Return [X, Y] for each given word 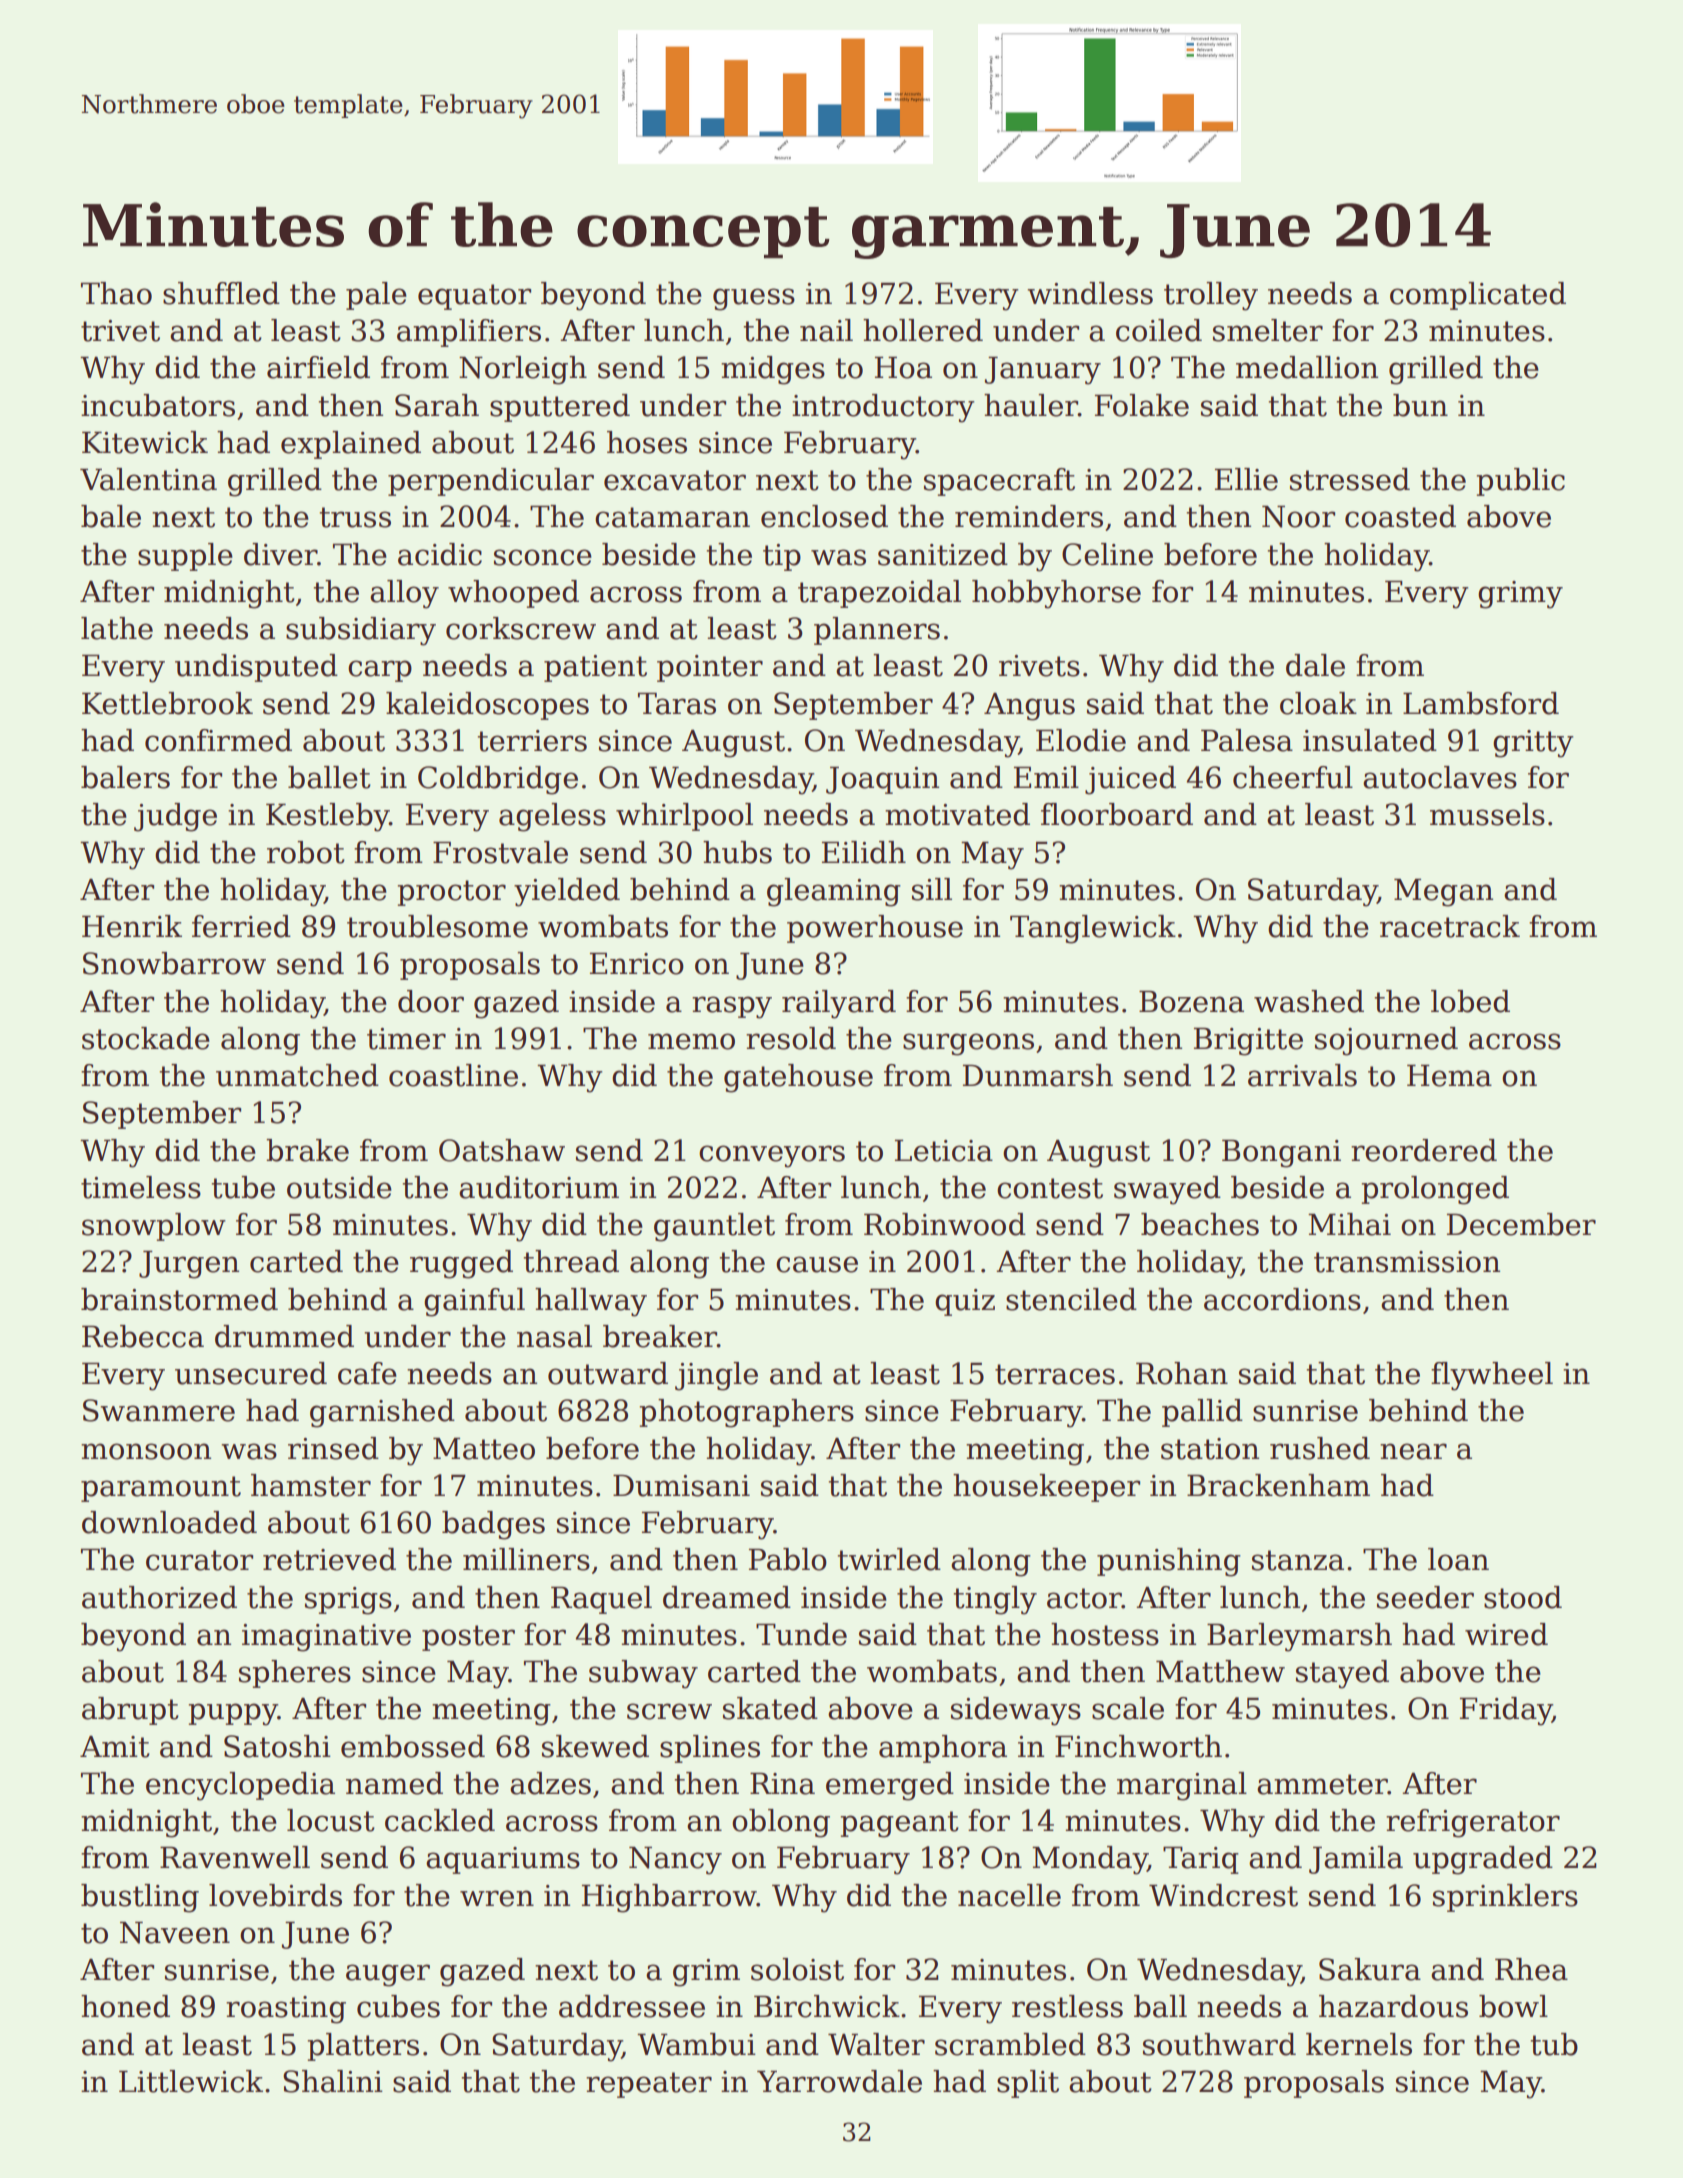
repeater [649, 2085]
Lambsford [1481, 703]
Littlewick [191, 2081]
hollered [923, 330]
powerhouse [875, 929]
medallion [1307, 367]
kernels [1359, 2044]
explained [351, 445]
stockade [146, 1038]
